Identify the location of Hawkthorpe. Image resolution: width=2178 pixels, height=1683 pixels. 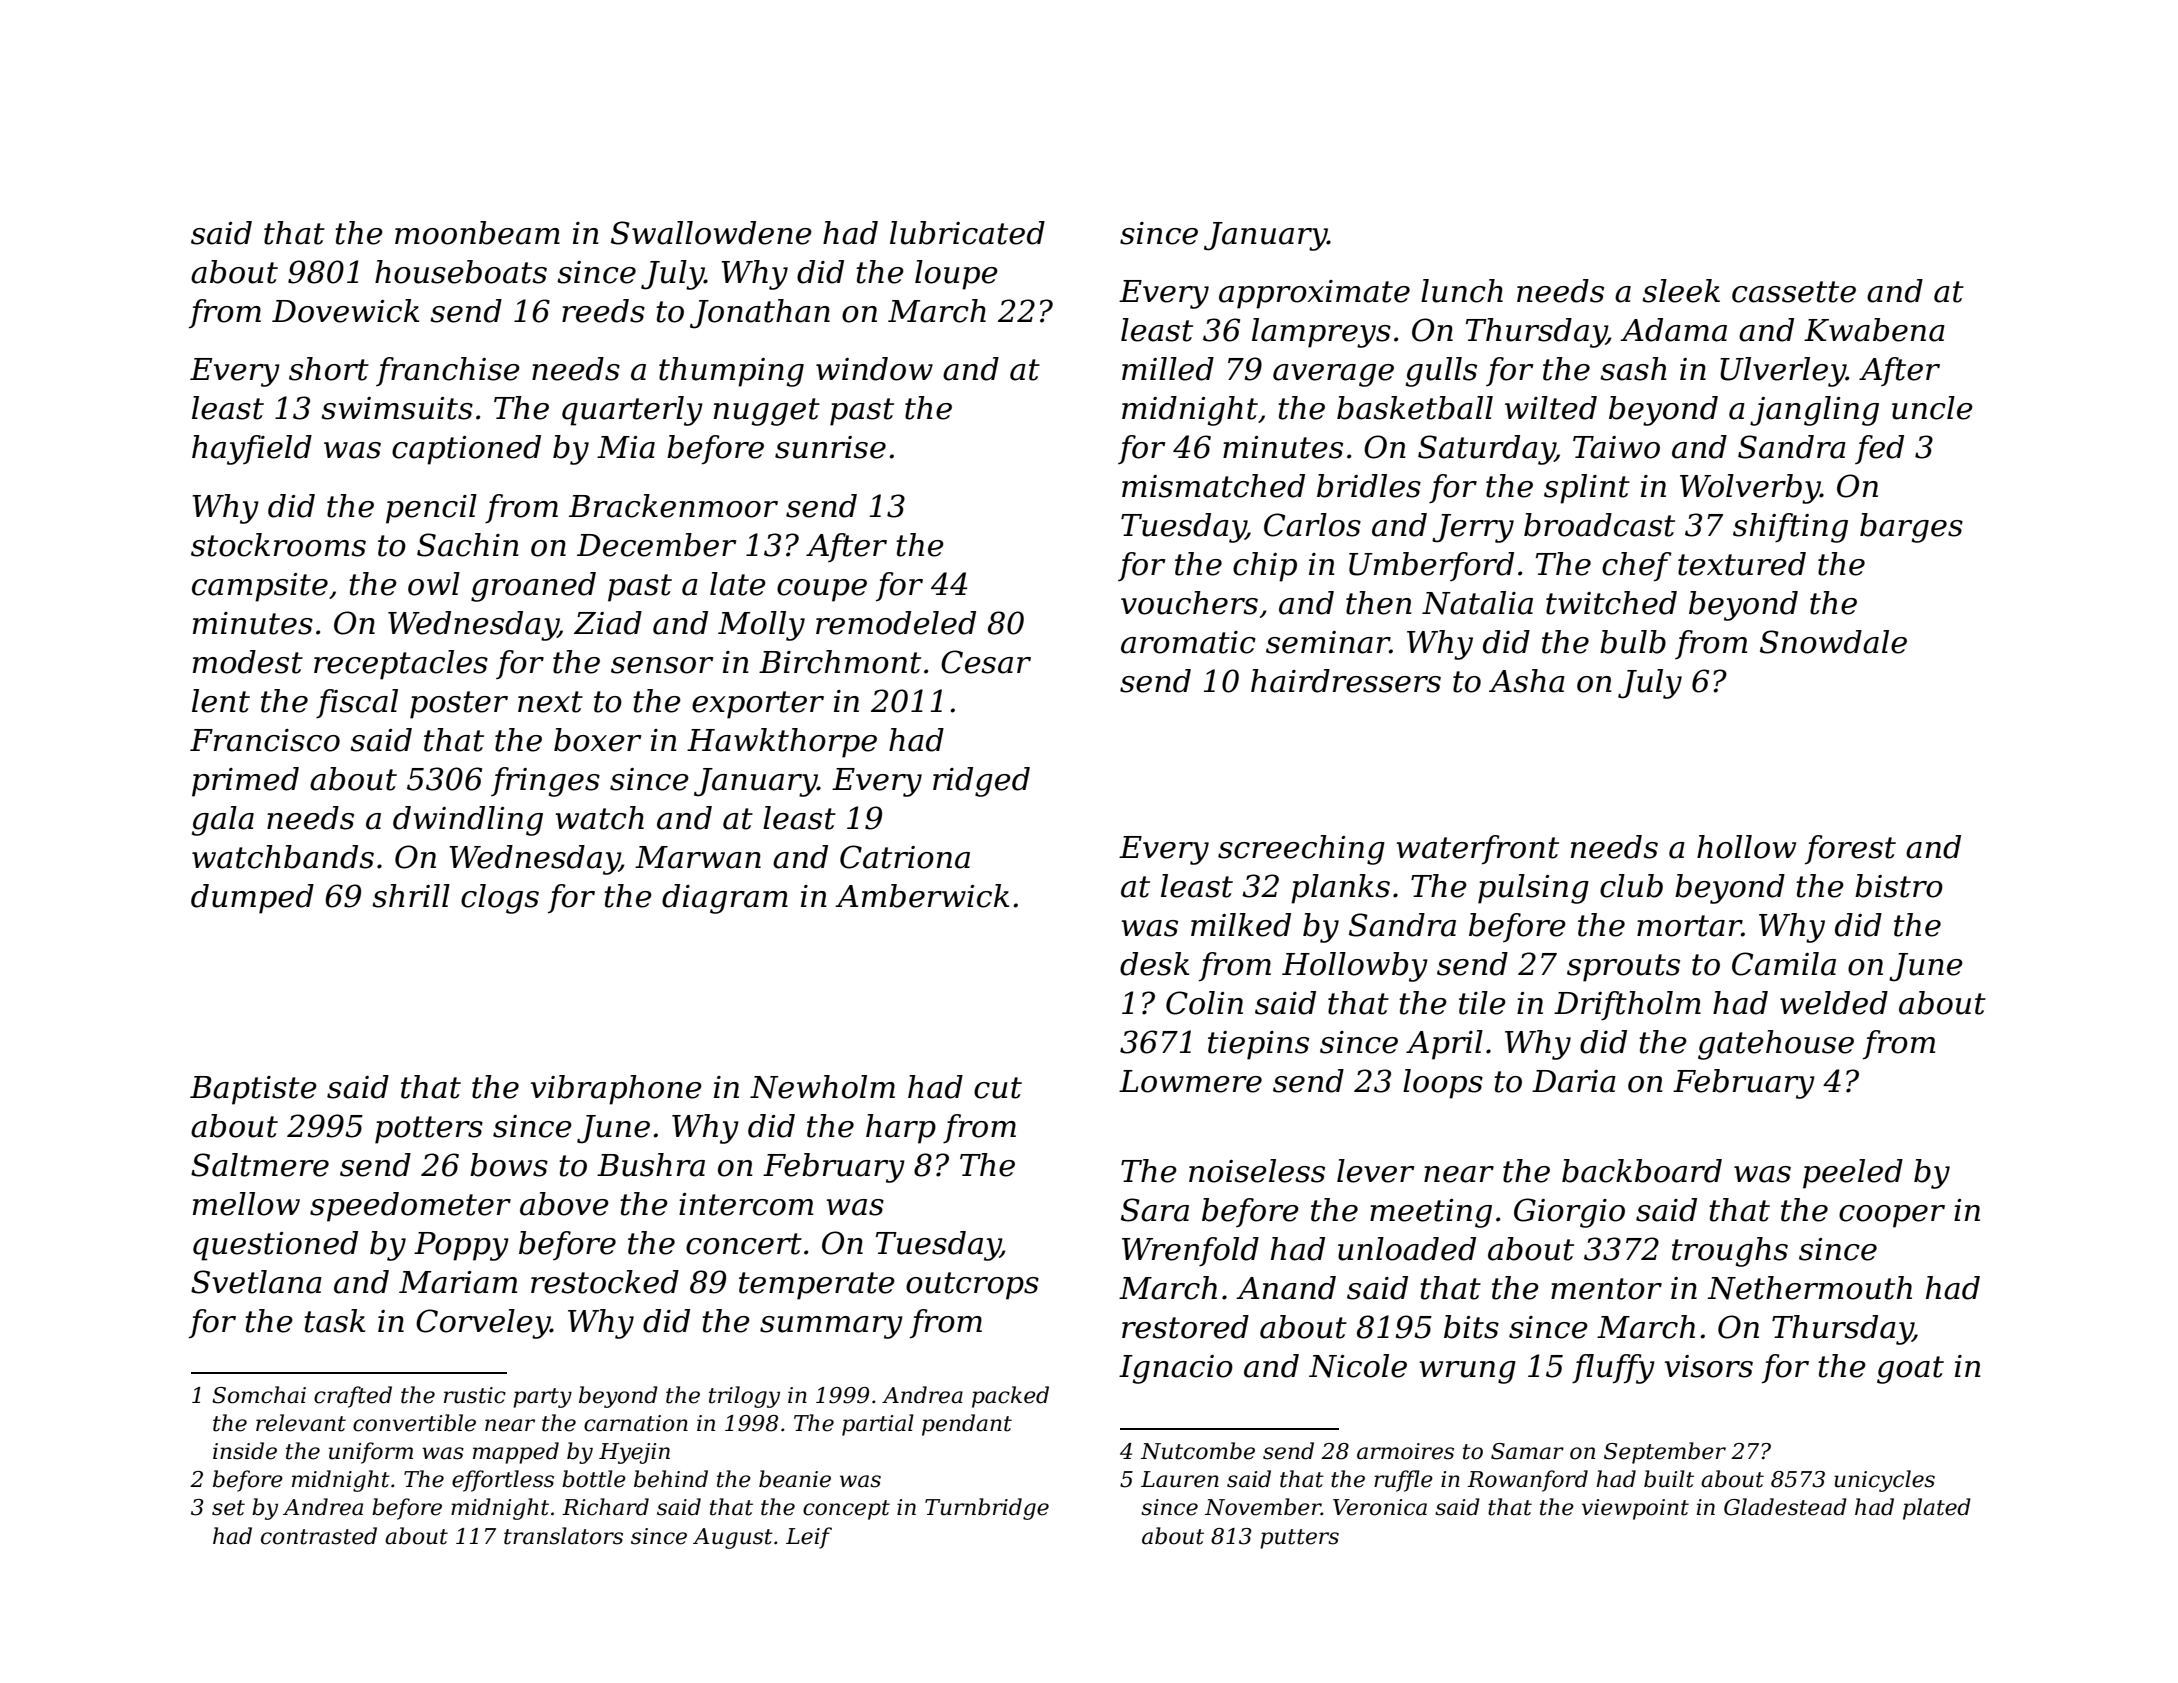
(782, 743).
